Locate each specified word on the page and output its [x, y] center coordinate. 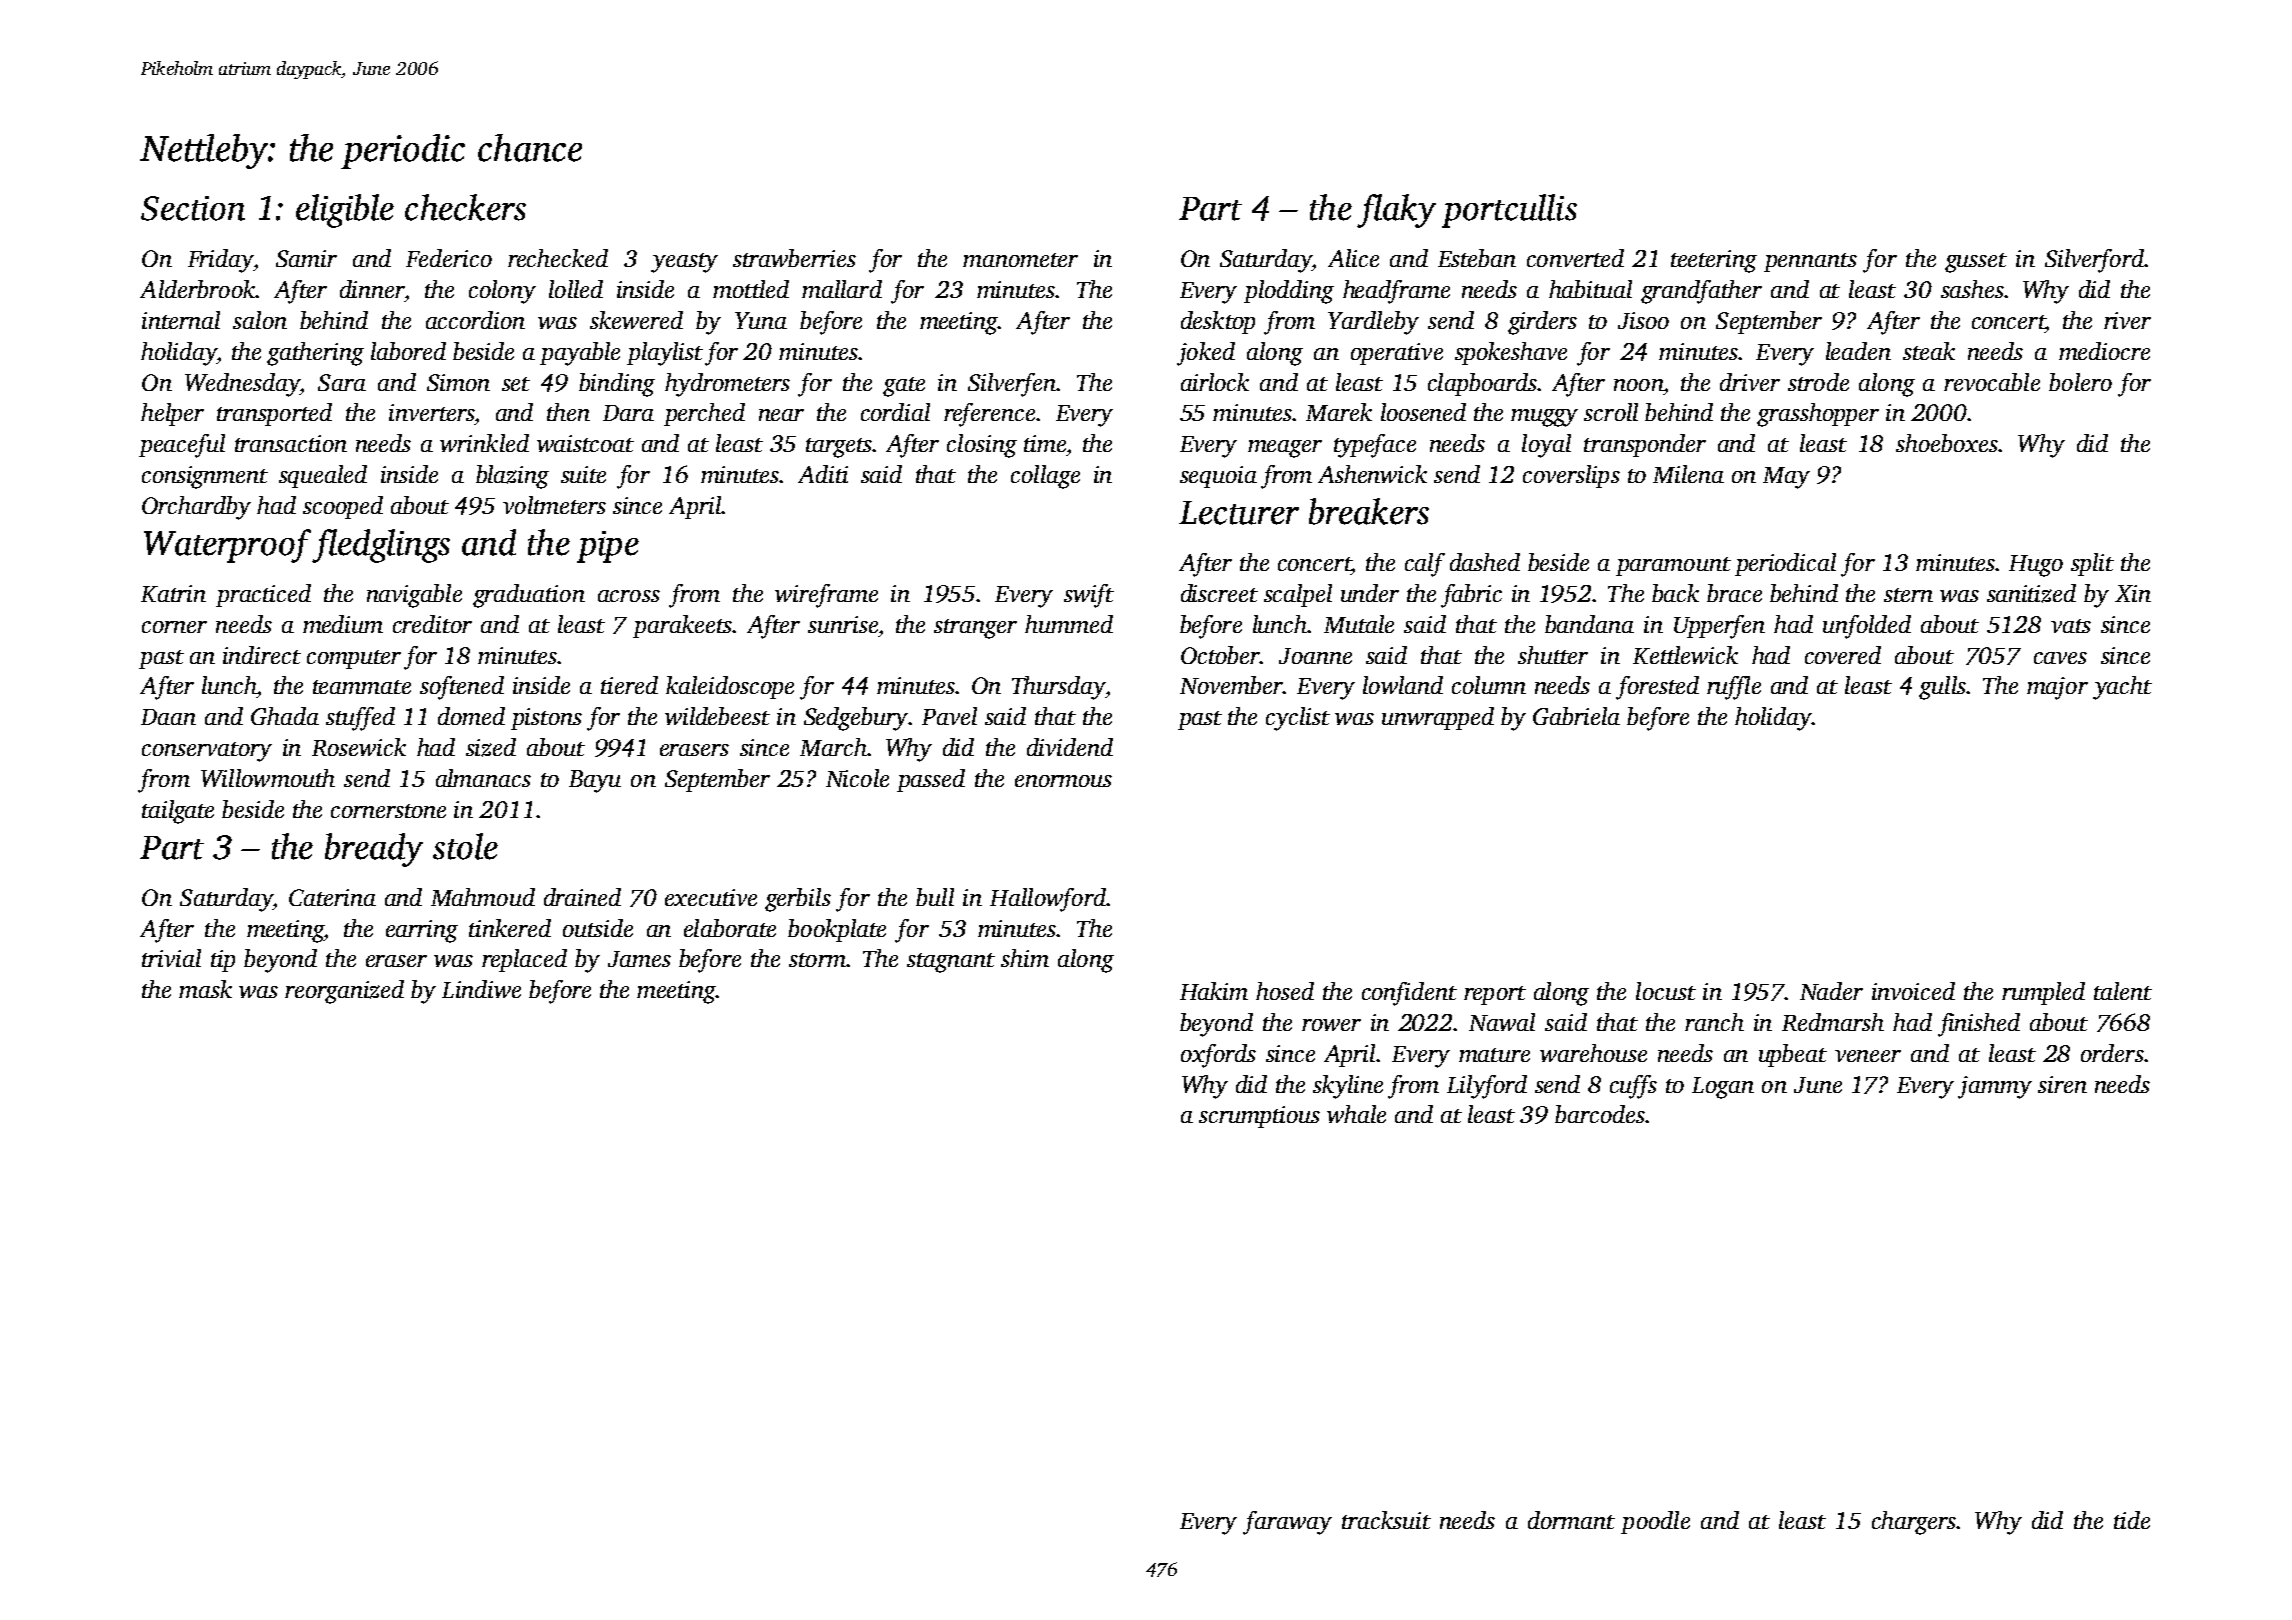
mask [205, 989]
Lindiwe [481, 989]
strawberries [794, 258]
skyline [1348, 1087]
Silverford [2094, 261]
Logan [1723, 1088]
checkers [465, 207]
